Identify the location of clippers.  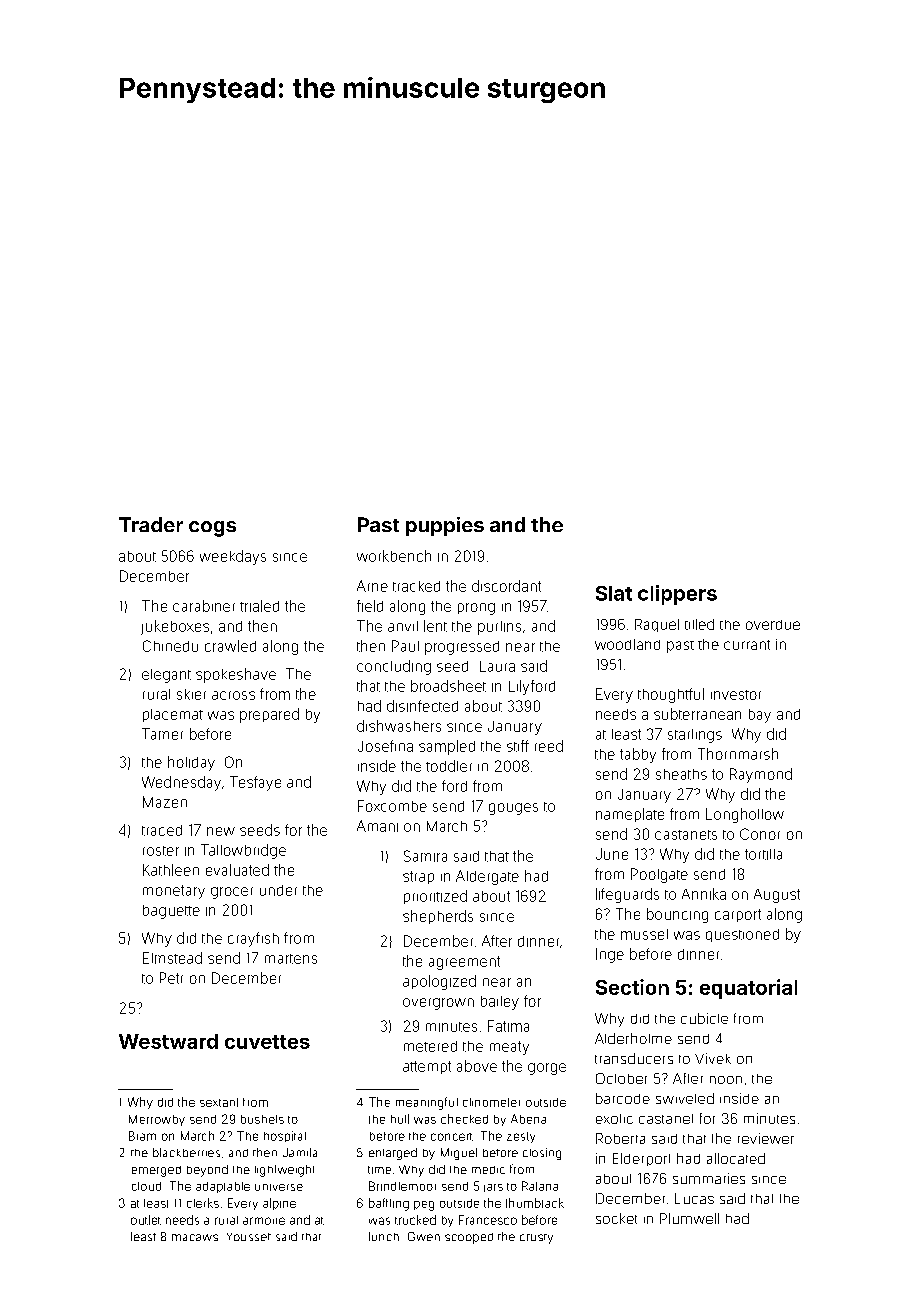
(677, 595).
